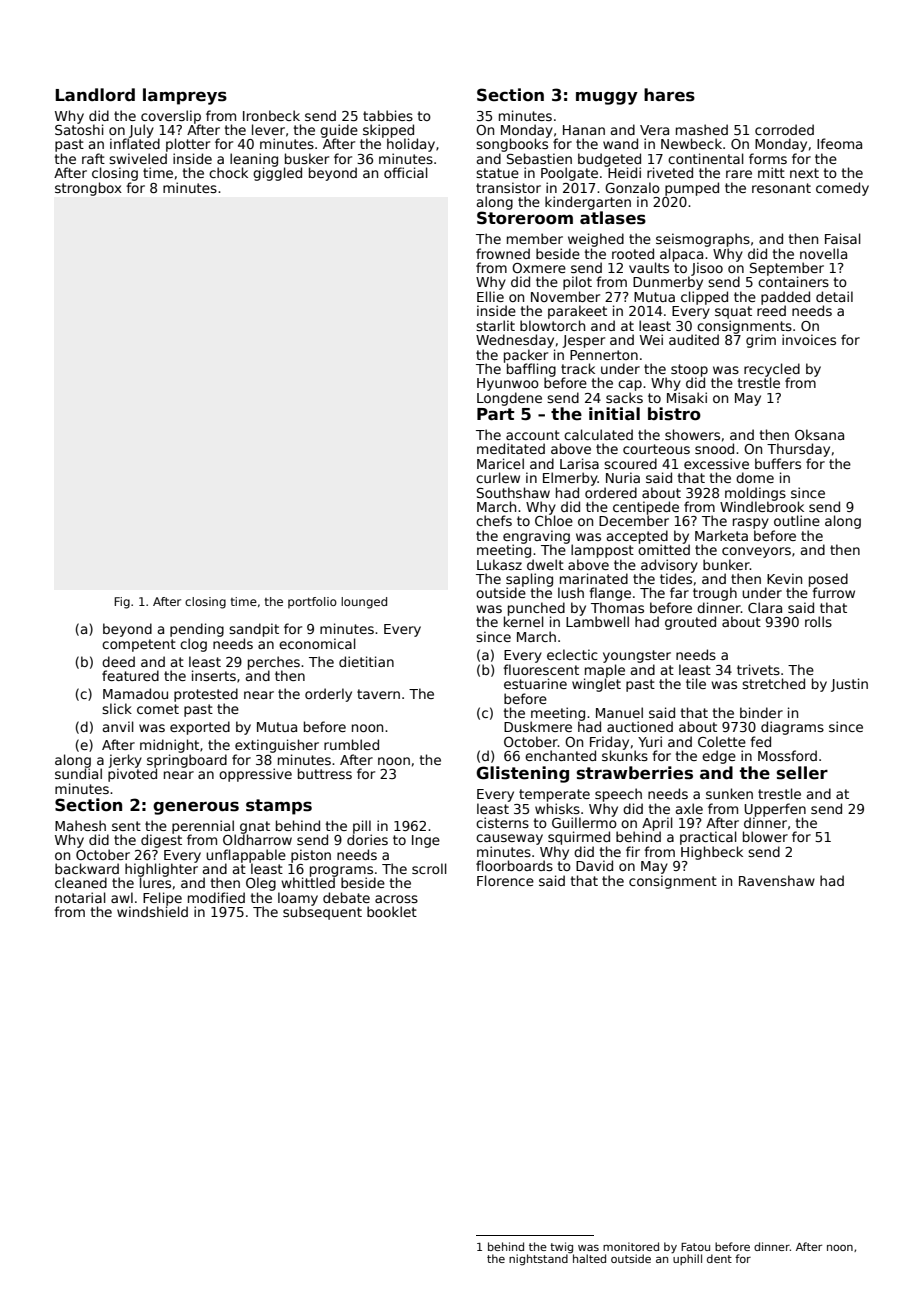 The image size is (924, 1308). Describe the element at coordinates (839, 143) in the screenshot. I see `Ifeoma` at that location.
